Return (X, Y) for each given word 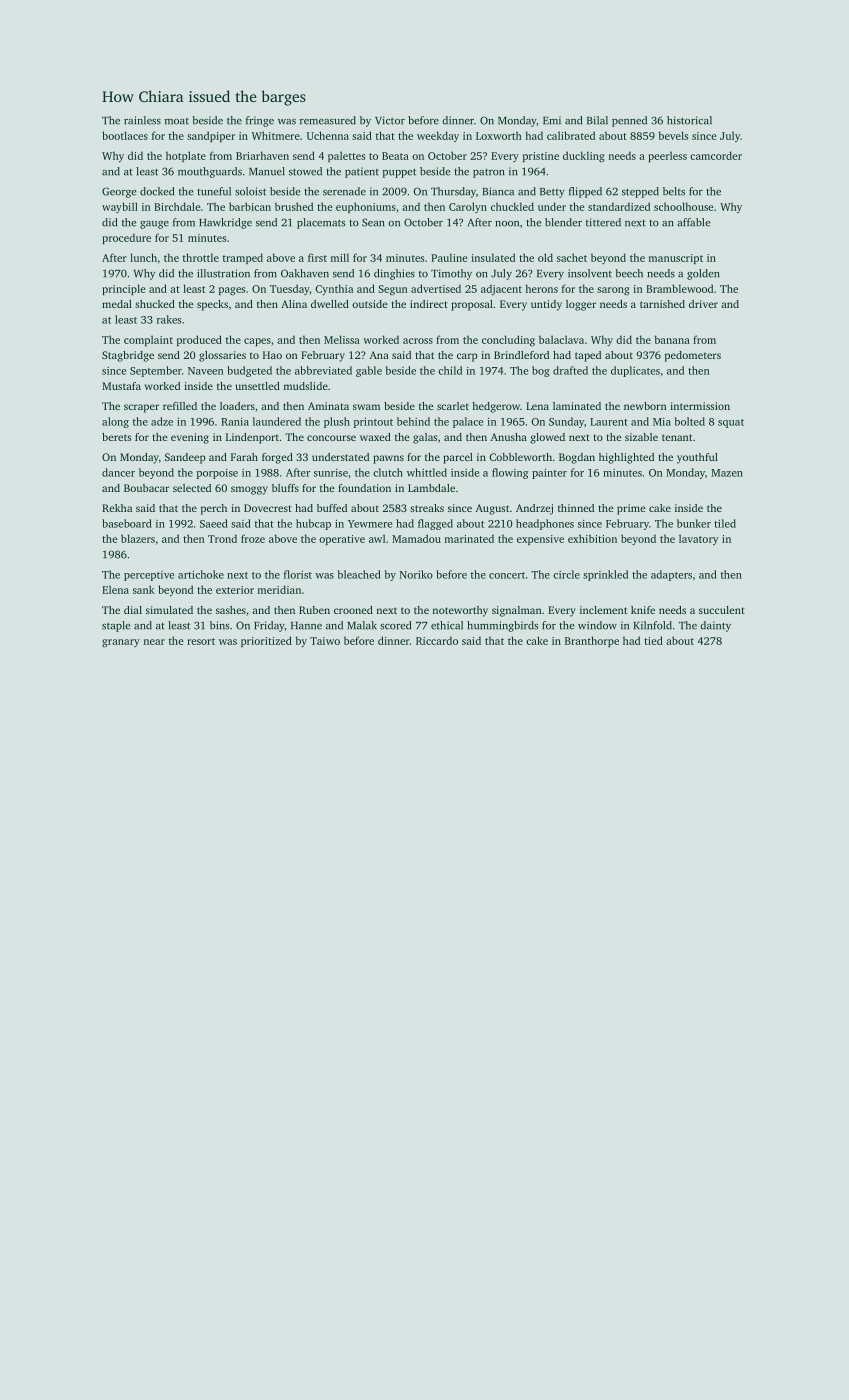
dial (133, 610)
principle (123, 289)
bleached (359, 574)
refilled (180, 406)
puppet (399, 173)
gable (369, 371)
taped (588, 356)
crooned (353, 610)
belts (674, 191)
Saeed (214, 523)
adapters (671, 575)
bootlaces (125, 135)
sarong (613, 291)
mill (340, 257)
